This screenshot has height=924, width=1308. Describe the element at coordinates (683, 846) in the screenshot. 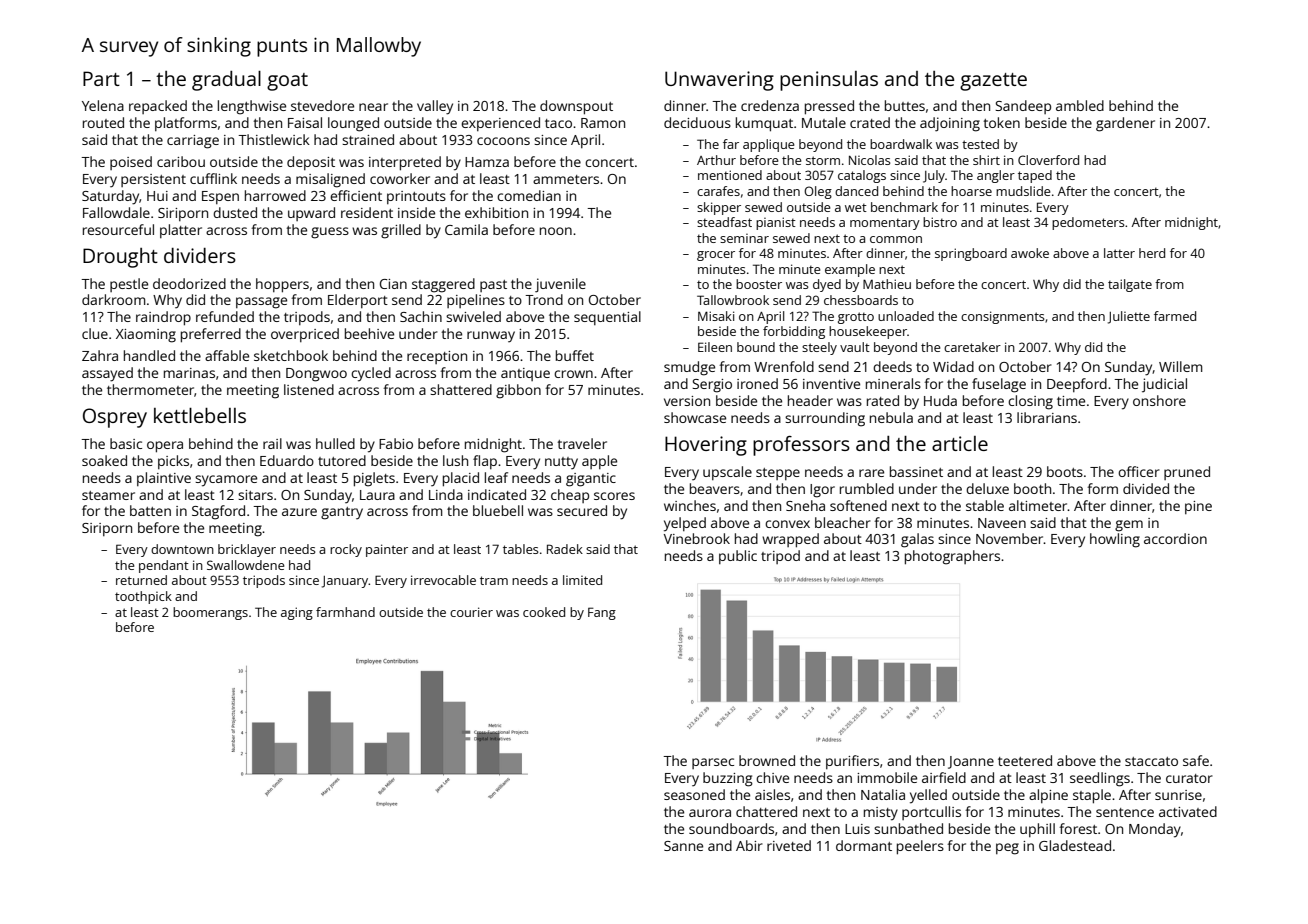

I see `Sanne` at that location.
